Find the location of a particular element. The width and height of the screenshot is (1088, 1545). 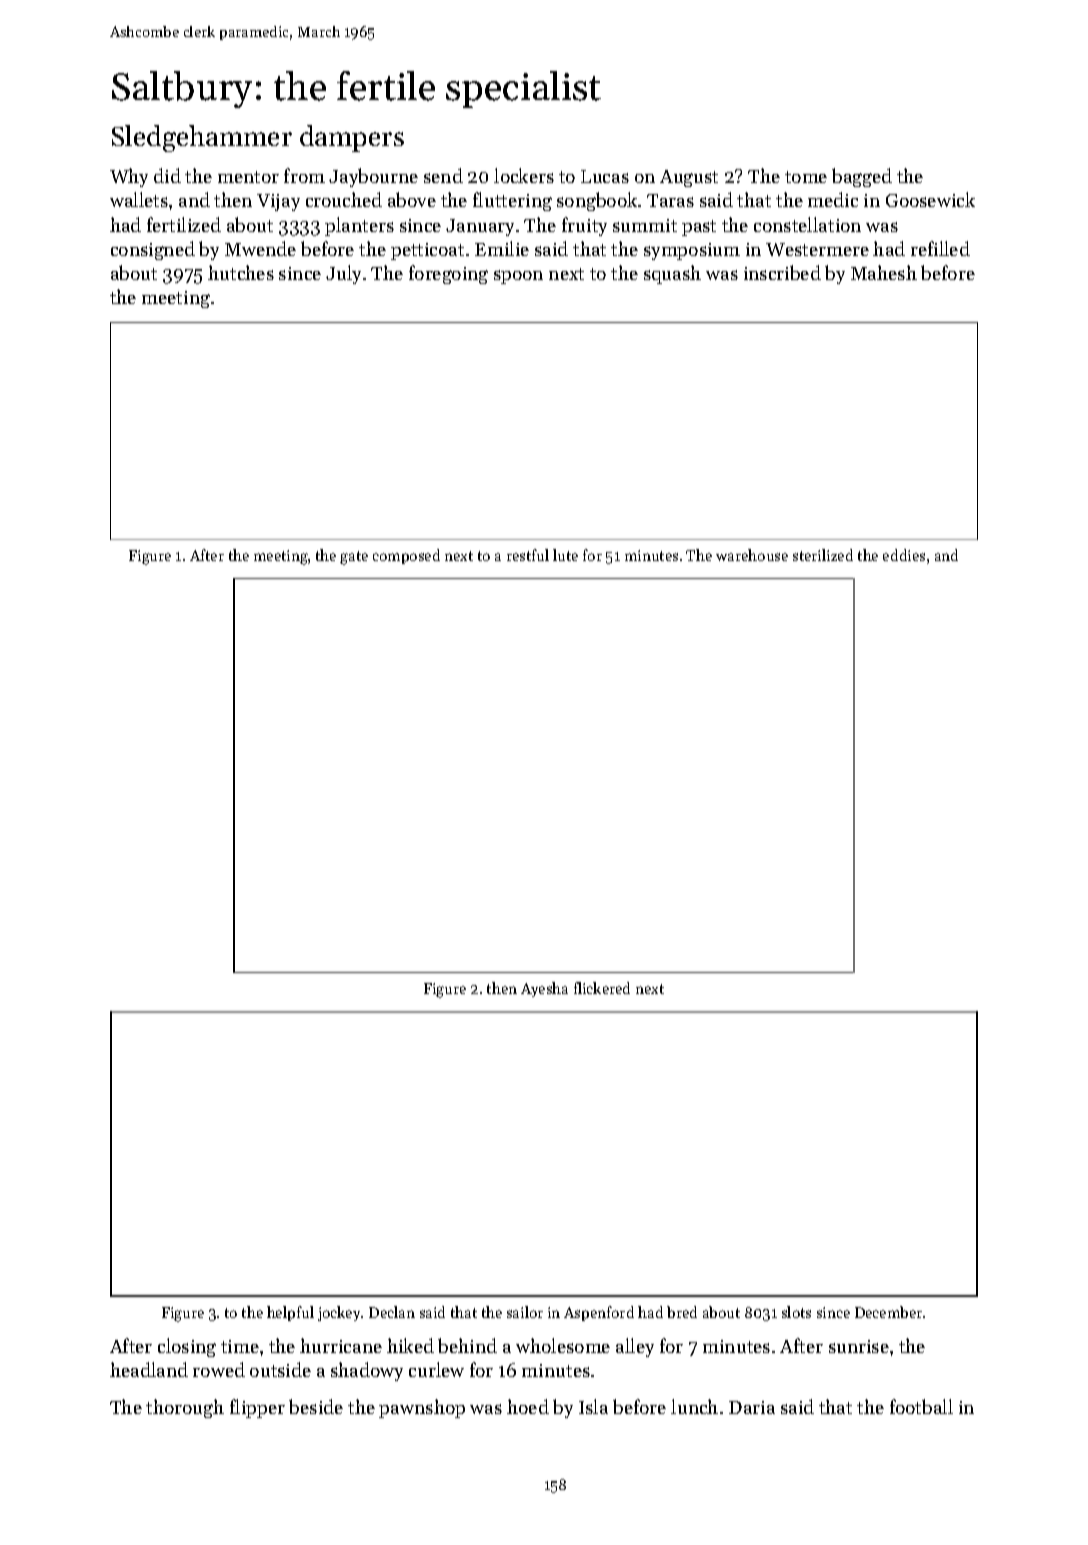

warehouse is located at coordinates (752, 555).
